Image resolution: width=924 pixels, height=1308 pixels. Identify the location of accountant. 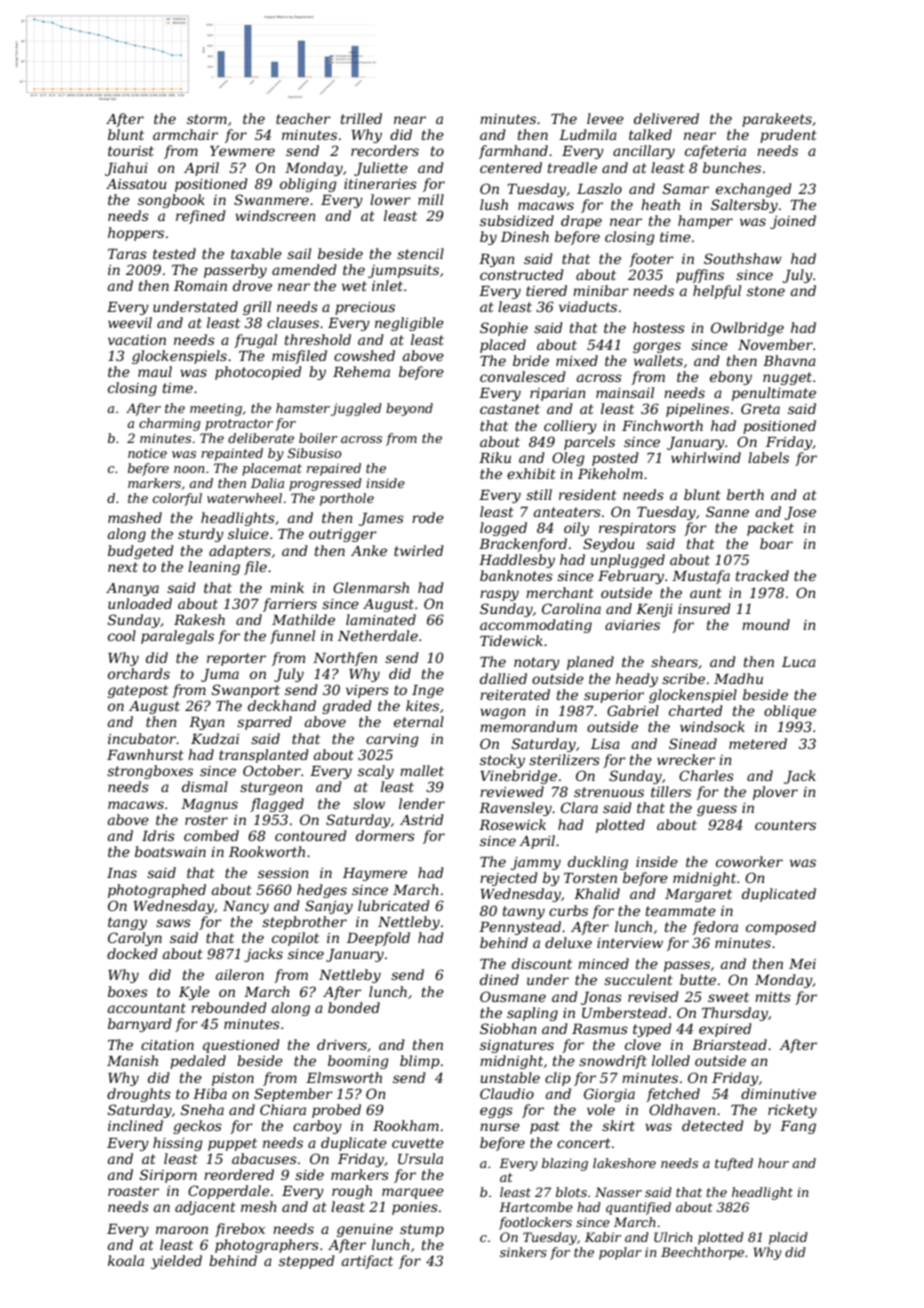
(147, 1008).
